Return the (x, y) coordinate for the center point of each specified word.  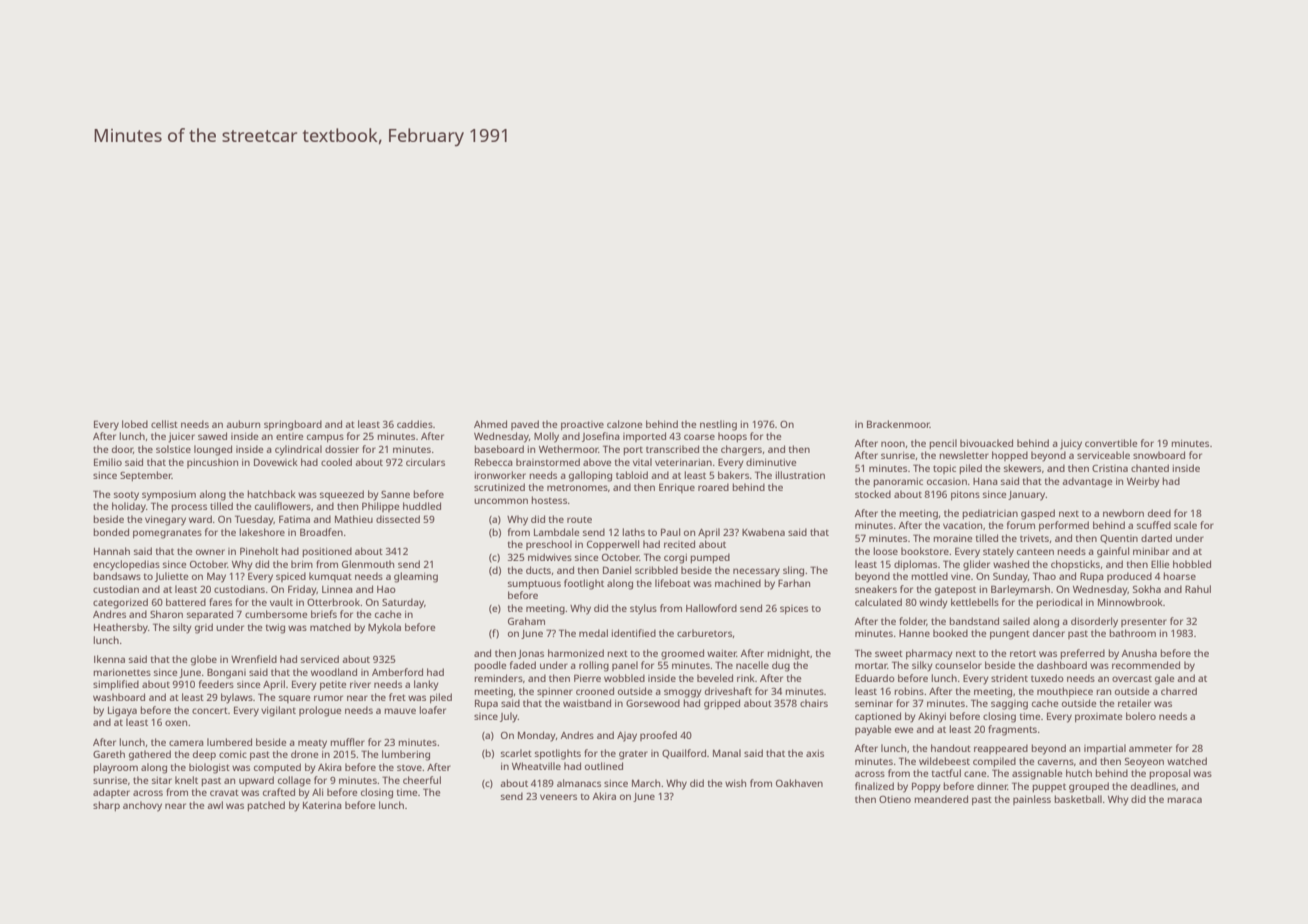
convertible (1111, 443)
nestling (718, 425)
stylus (643, 609)
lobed (135, 424)
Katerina (322, 805)
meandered (941, 799)
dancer (1049, 633)
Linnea (337, 589)
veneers (558, 797)
